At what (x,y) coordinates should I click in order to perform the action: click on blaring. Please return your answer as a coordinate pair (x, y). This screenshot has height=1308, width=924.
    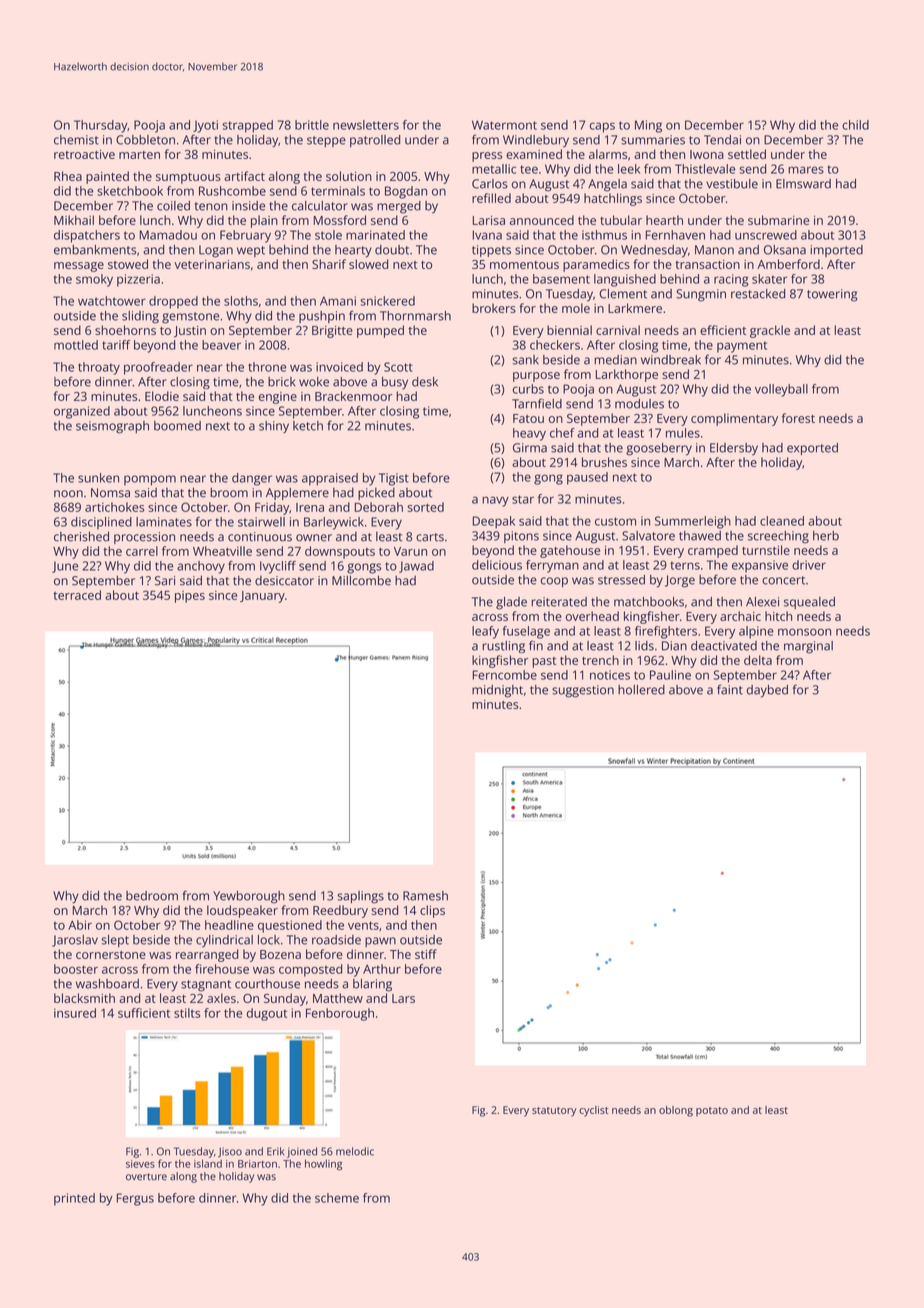
    Looking at the image, I should click on (372, 985).
